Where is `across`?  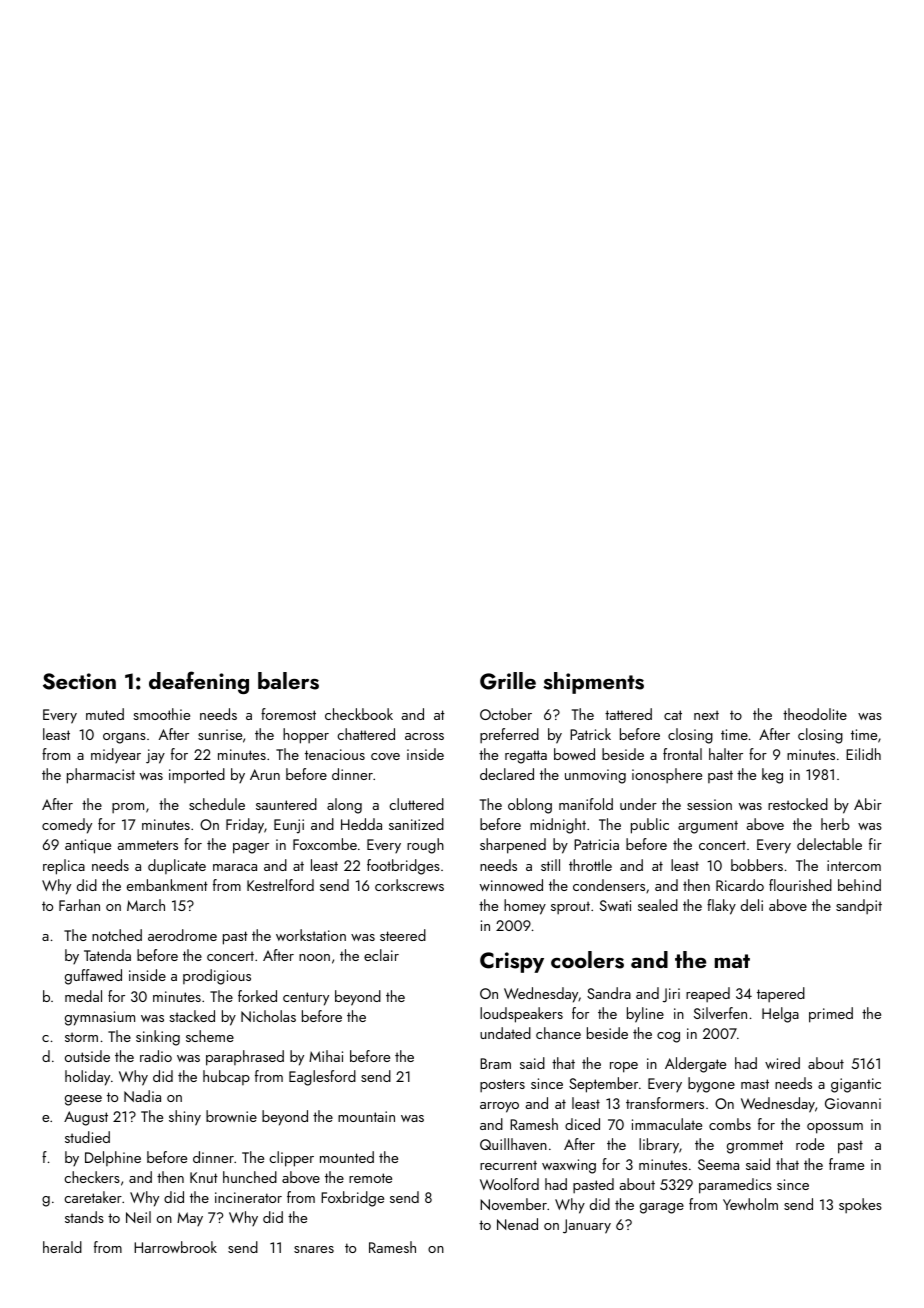
across is located at coordinates (424, 736).
